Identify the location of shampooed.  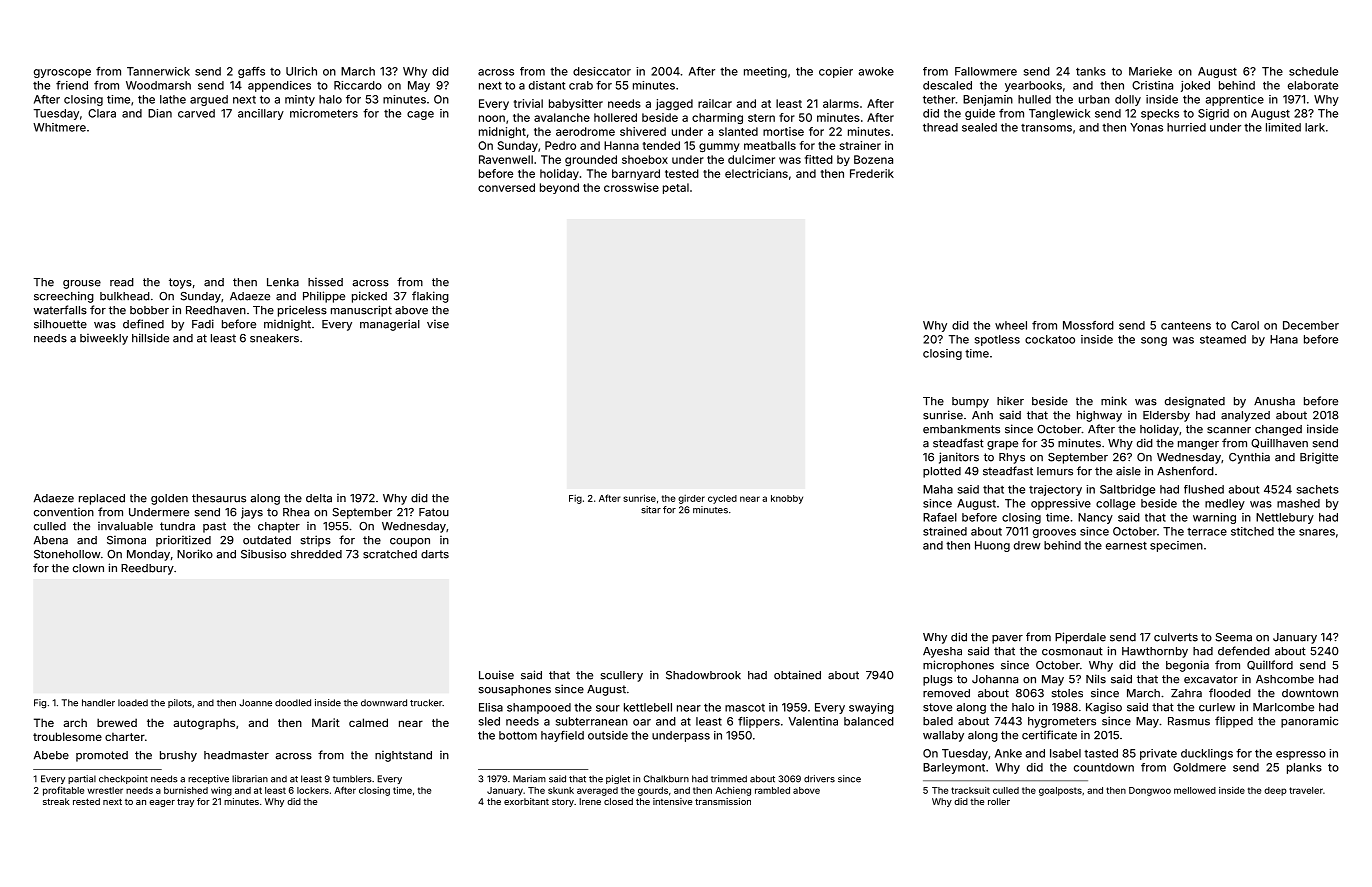
(539, 708).
